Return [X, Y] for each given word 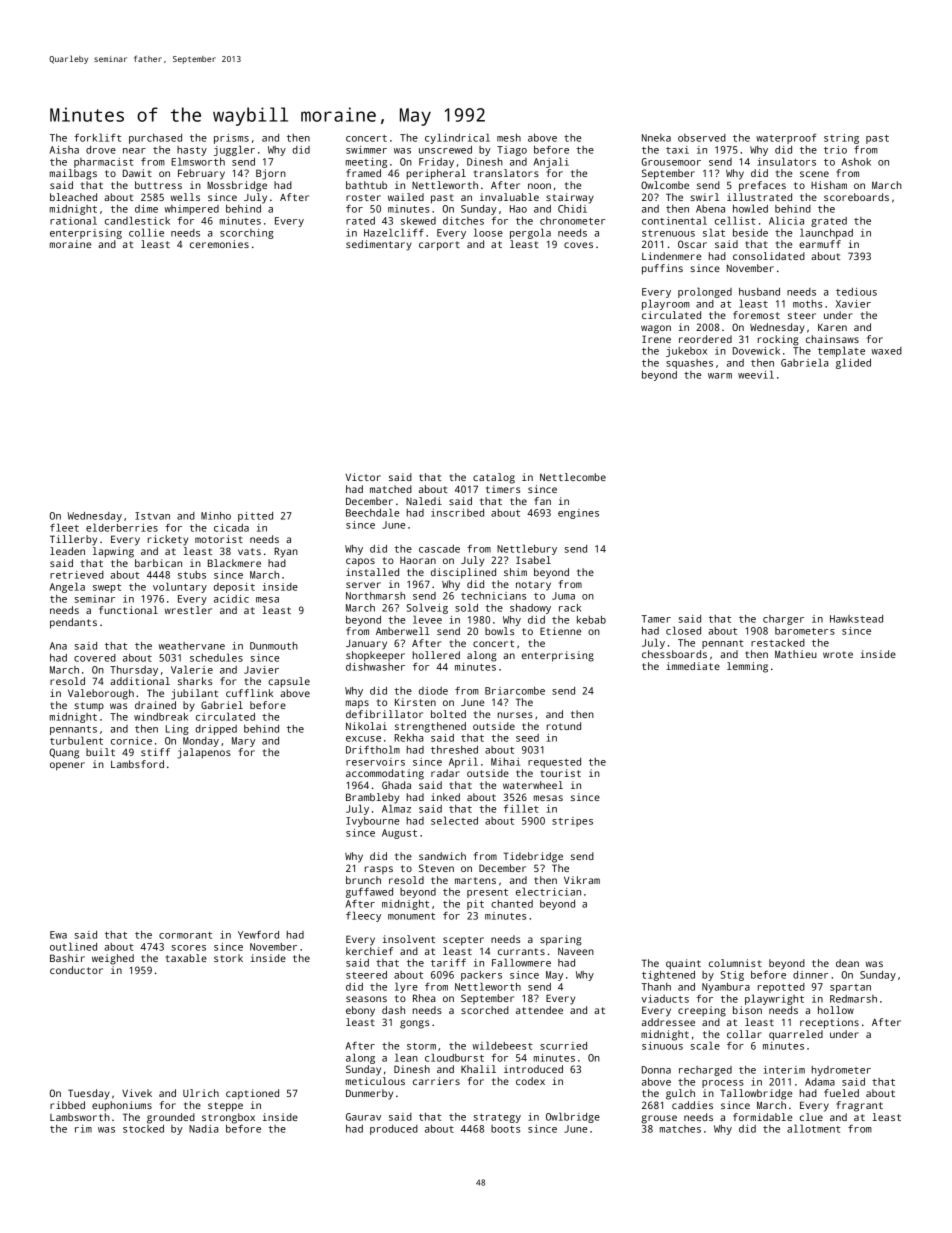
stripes [572, 822]
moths [807, 304]
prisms [231, 139]
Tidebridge [533, 857]
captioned [252, 1094]
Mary [243, 742]
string [841, 139]
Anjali [551, 162]
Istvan [152, 516]
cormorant [185, 935]
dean [847, 963]
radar [445, 773]
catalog [494, 478]
